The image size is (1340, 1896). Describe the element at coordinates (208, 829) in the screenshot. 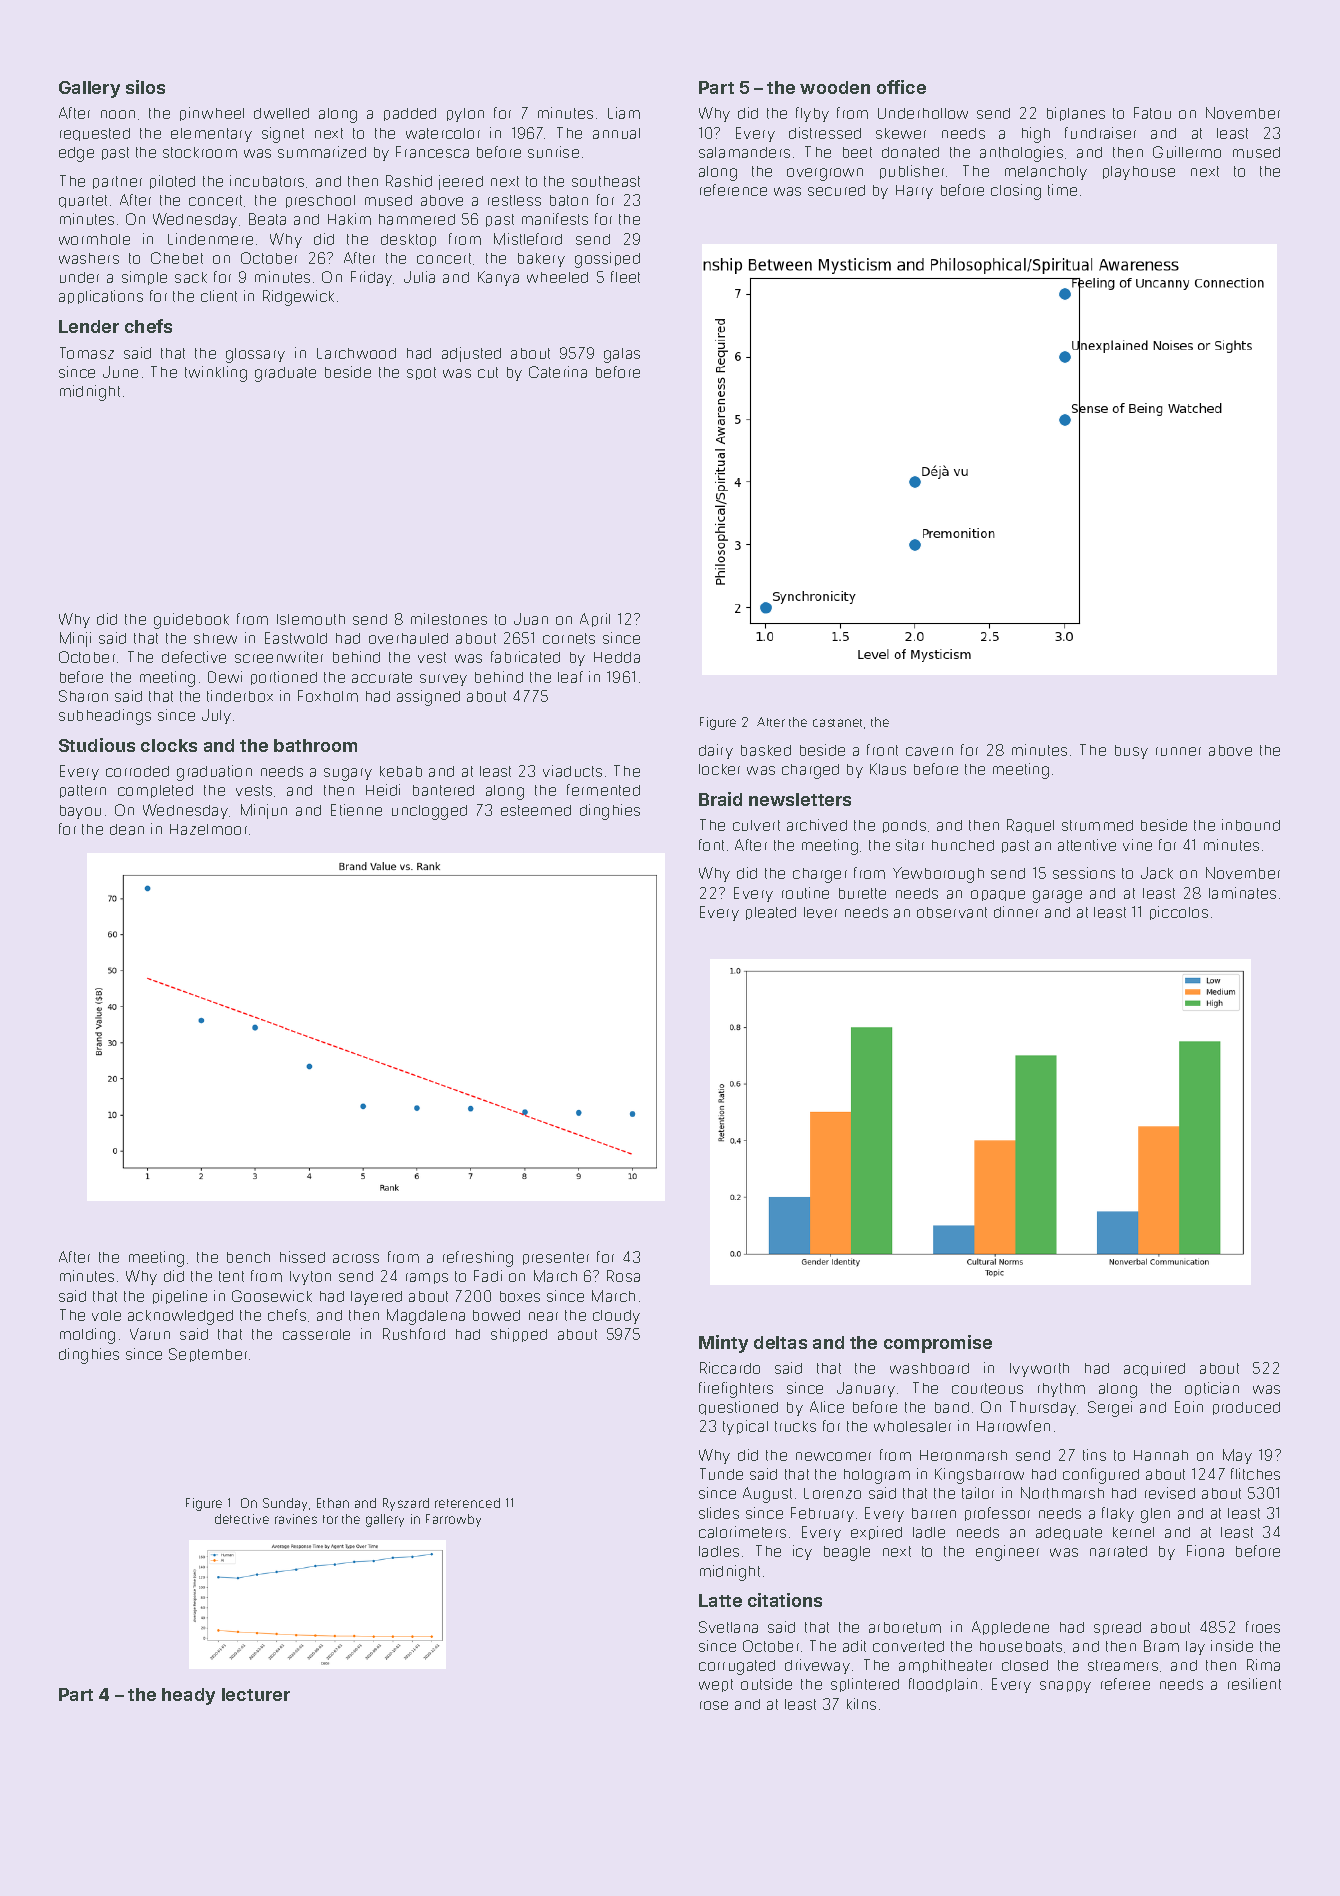

I see `Hazelmoor` at that location.
